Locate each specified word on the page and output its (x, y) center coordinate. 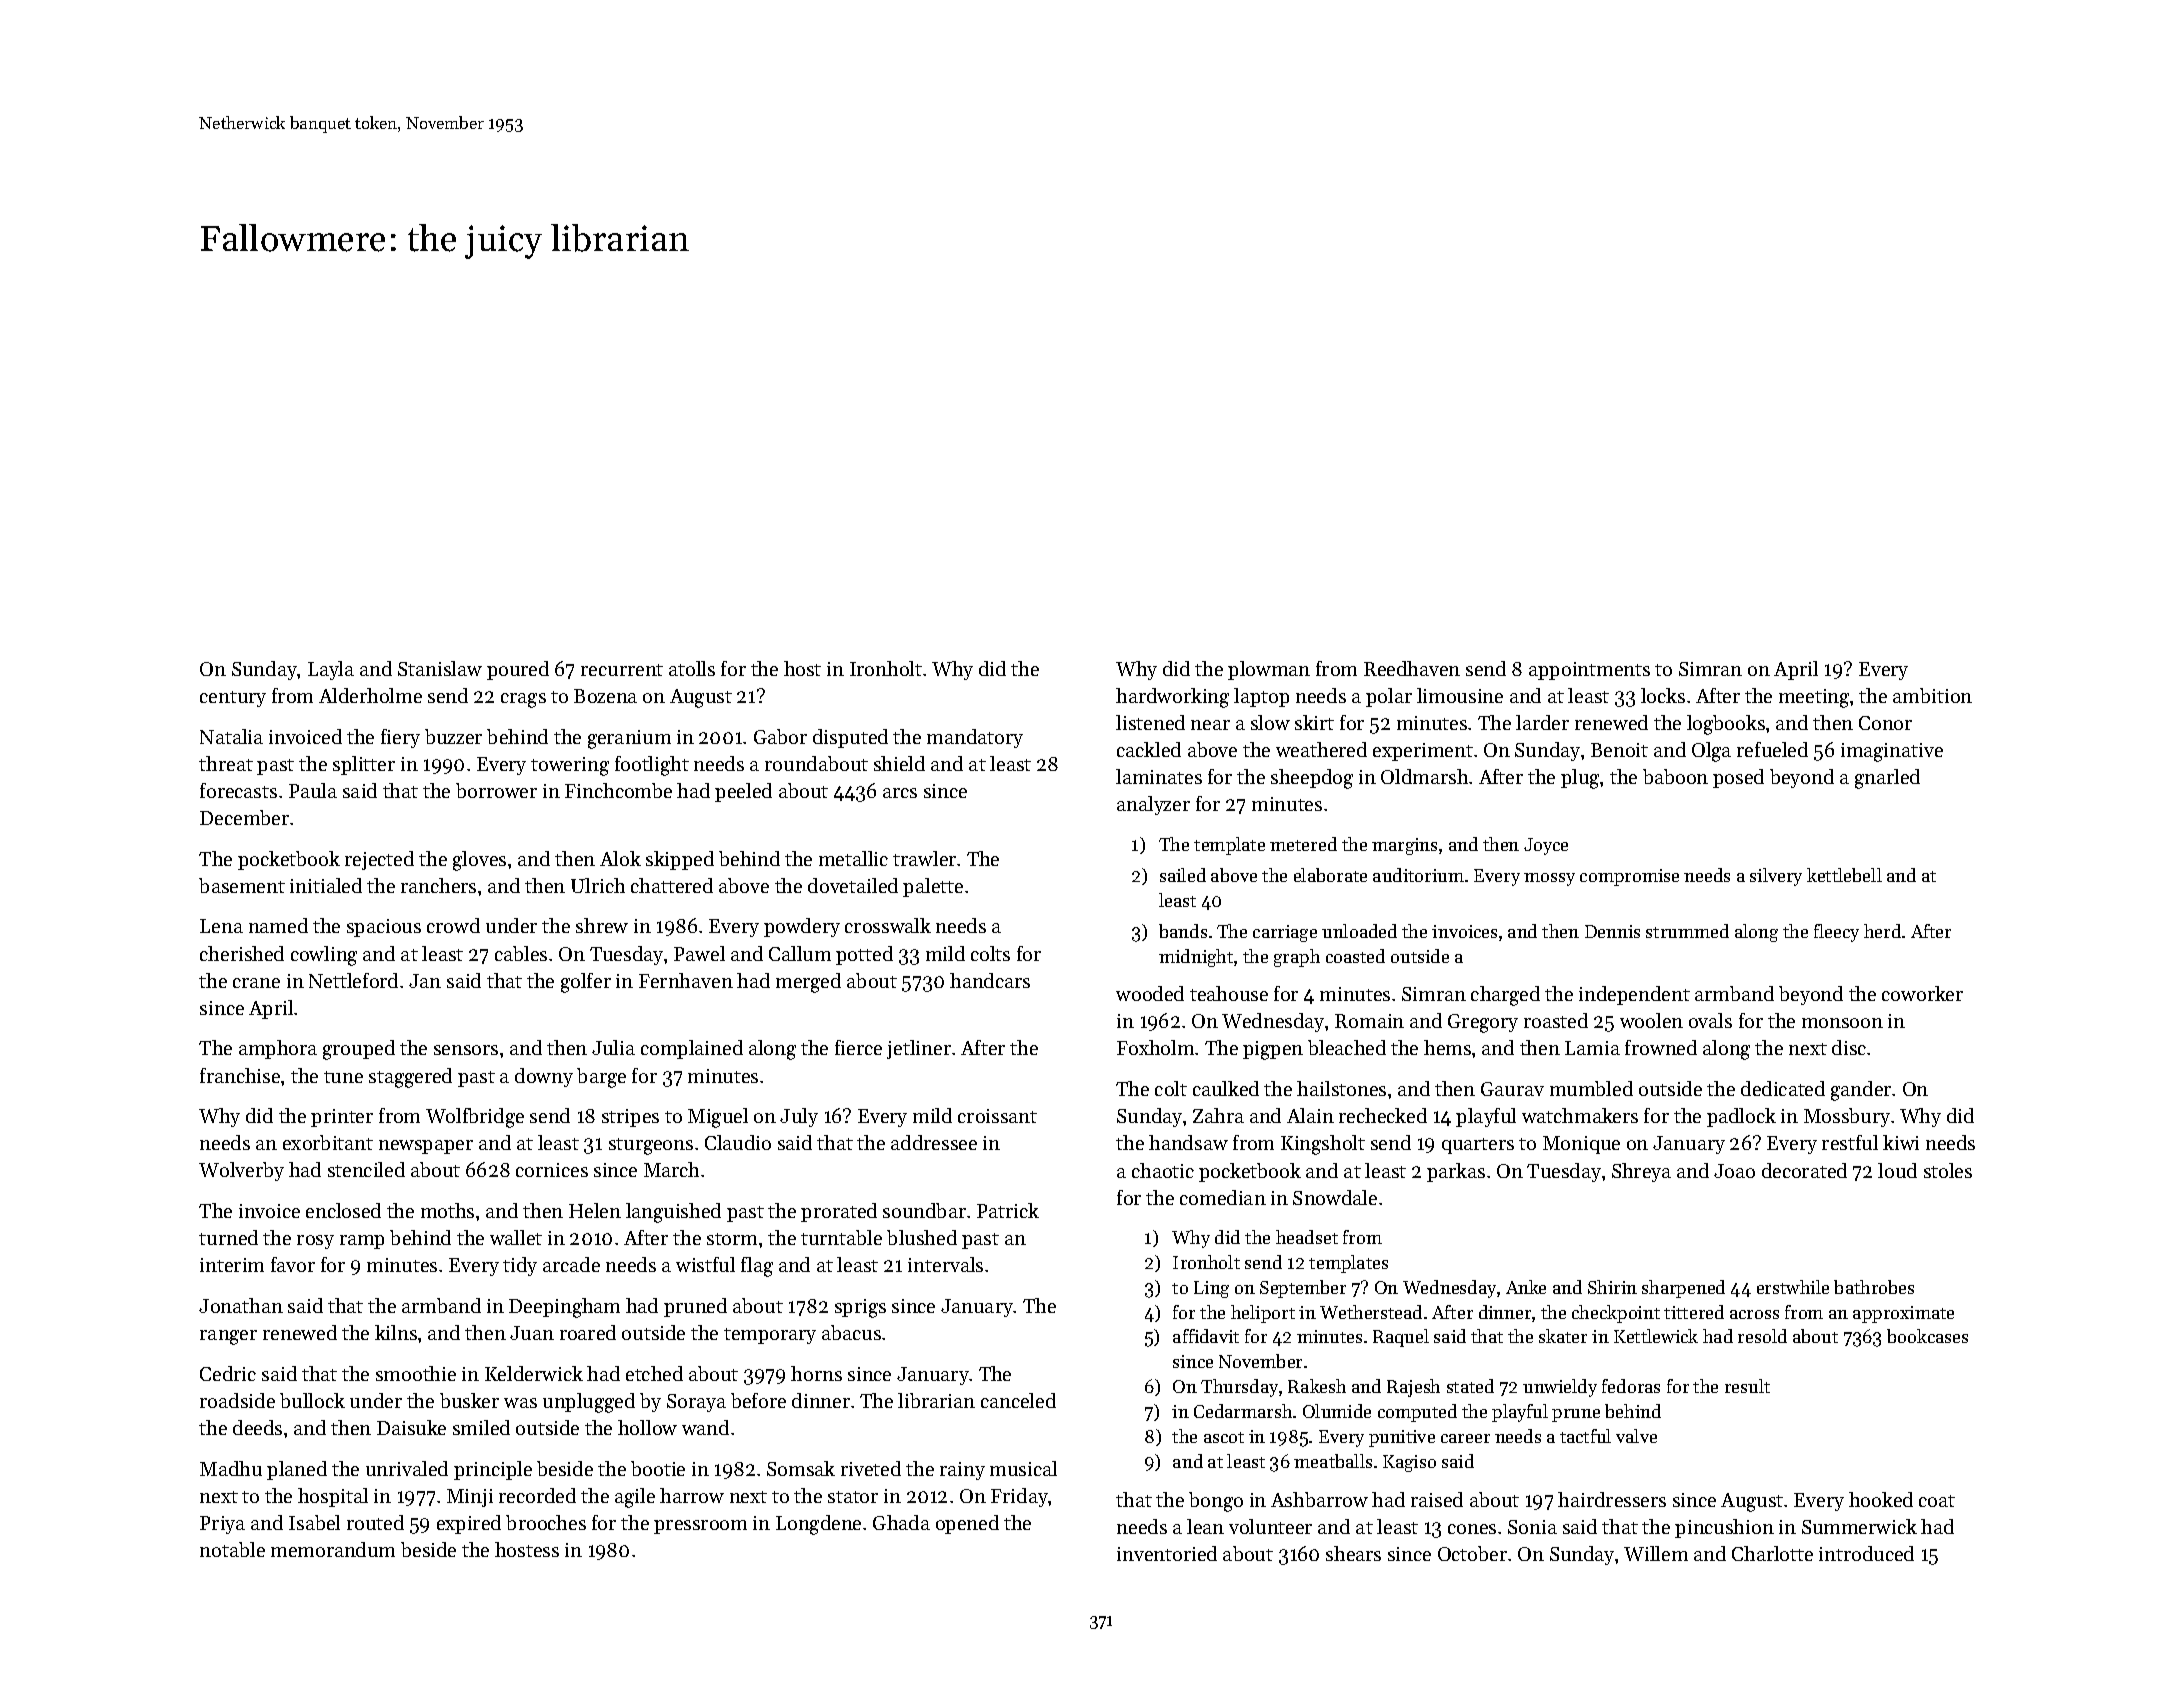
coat (1937, 1501)
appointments (1589, 671)
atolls (692, 668)
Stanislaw (440, 668)
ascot (1224, 1437)
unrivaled (407, 1468)
